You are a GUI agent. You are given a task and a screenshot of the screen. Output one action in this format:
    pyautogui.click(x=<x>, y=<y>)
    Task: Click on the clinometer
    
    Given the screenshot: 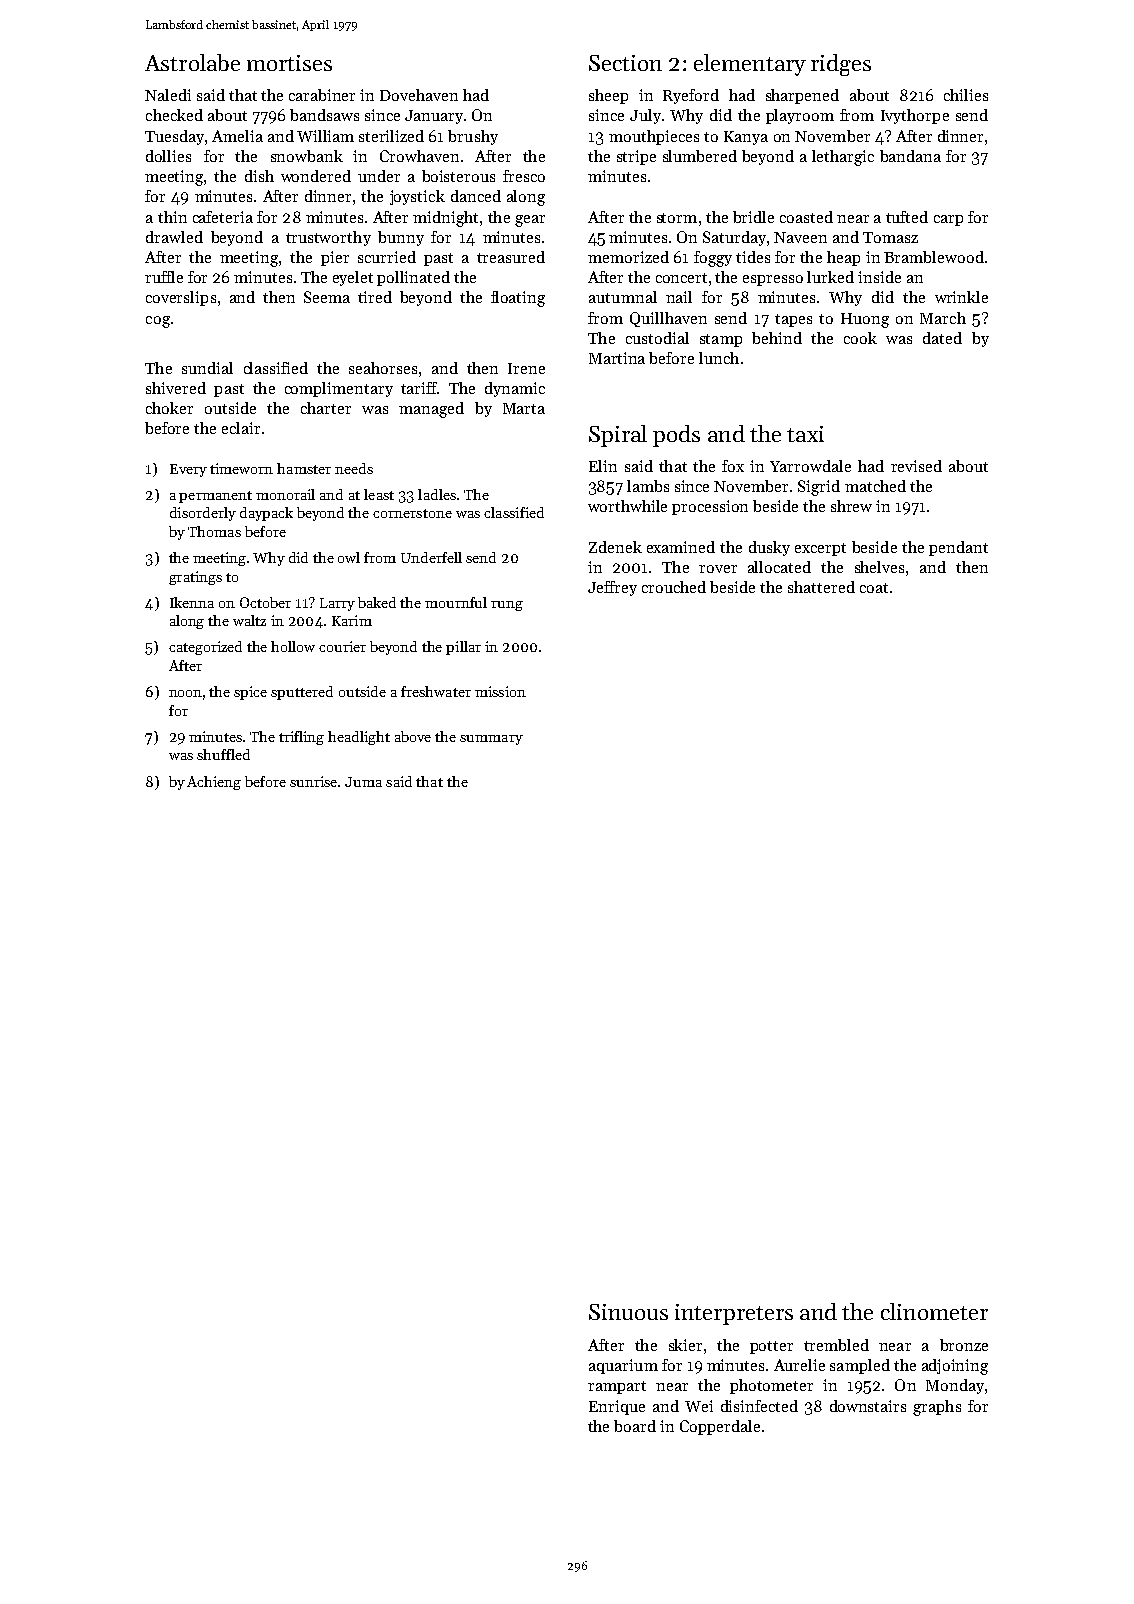 What is the action you would take?
    pyautogui.click(x=934, y=1311)
